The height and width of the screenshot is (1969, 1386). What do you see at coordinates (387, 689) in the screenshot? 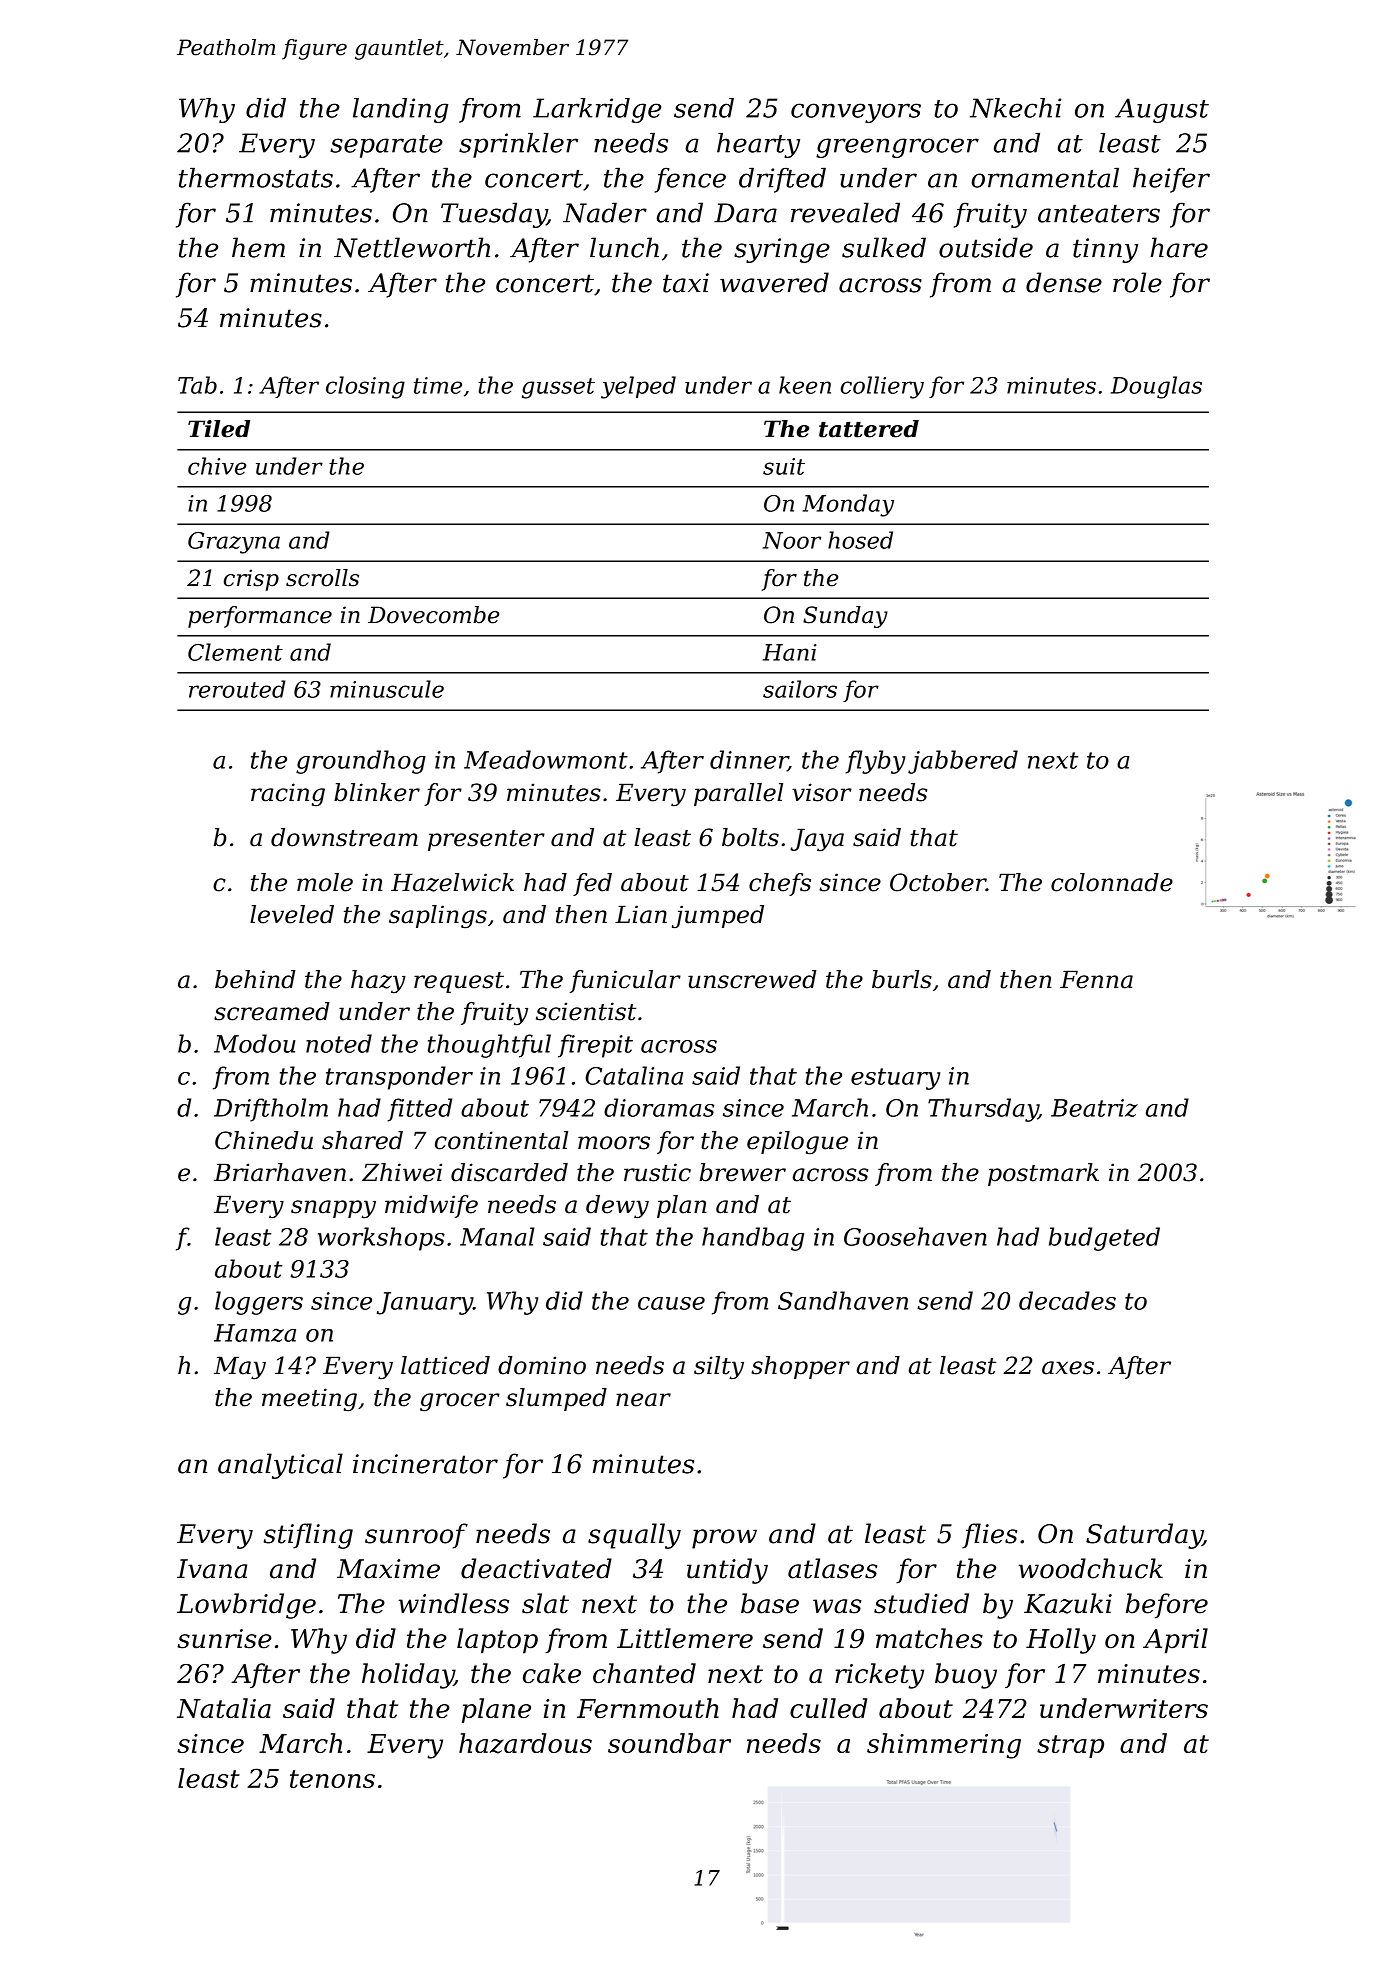
I see `minuscule` at bounding box center [387, 689].
